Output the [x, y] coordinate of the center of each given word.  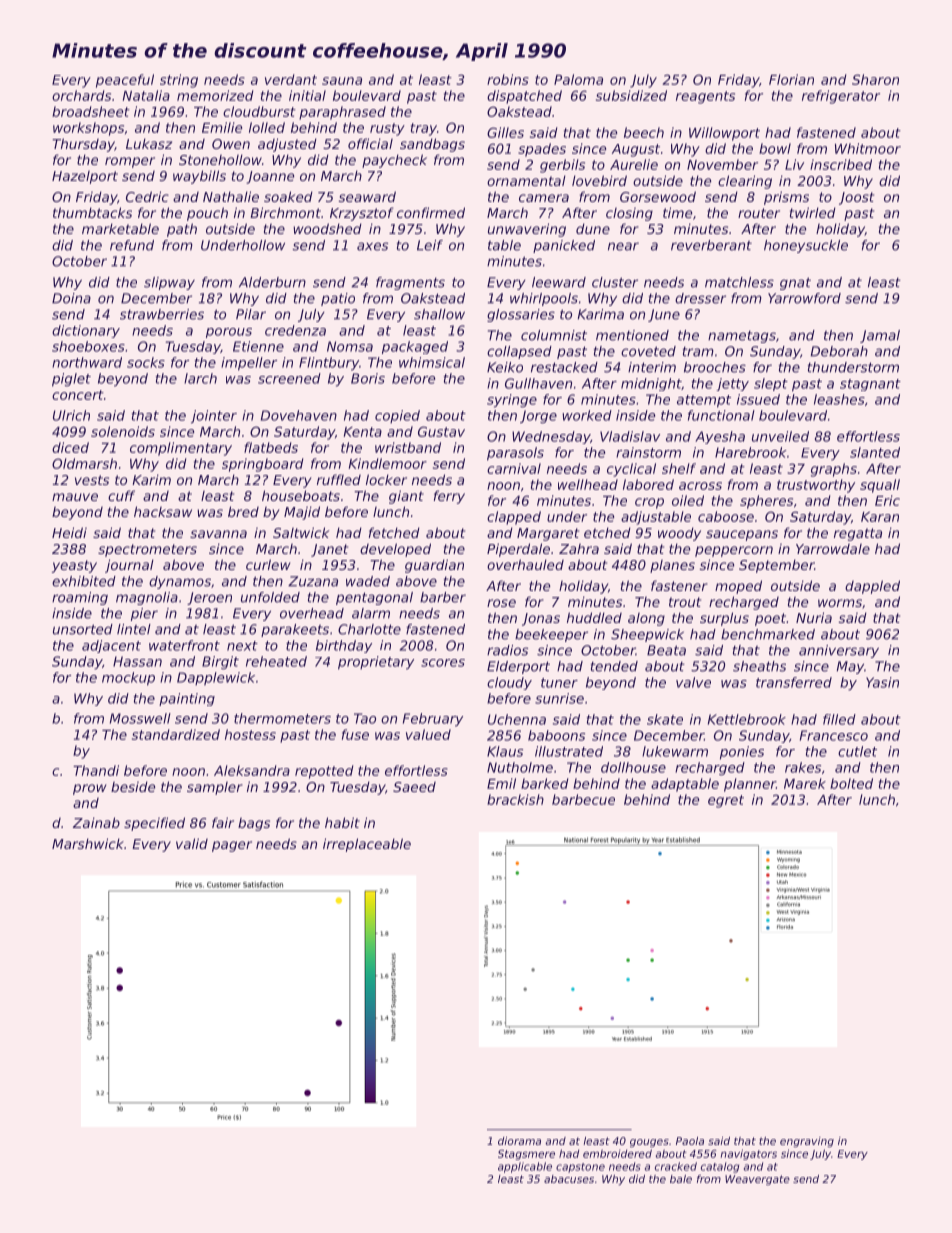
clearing [745, 182]
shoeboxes [88, 346]
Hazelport [85, 177]
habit [342, 822]
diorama [519, 1141]
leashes [839, 399]
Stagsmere [526, 1155]
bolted [851, 783]
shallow [439, 314]
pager [232, 846]
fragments [410, 283]
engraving [807, 1142]
